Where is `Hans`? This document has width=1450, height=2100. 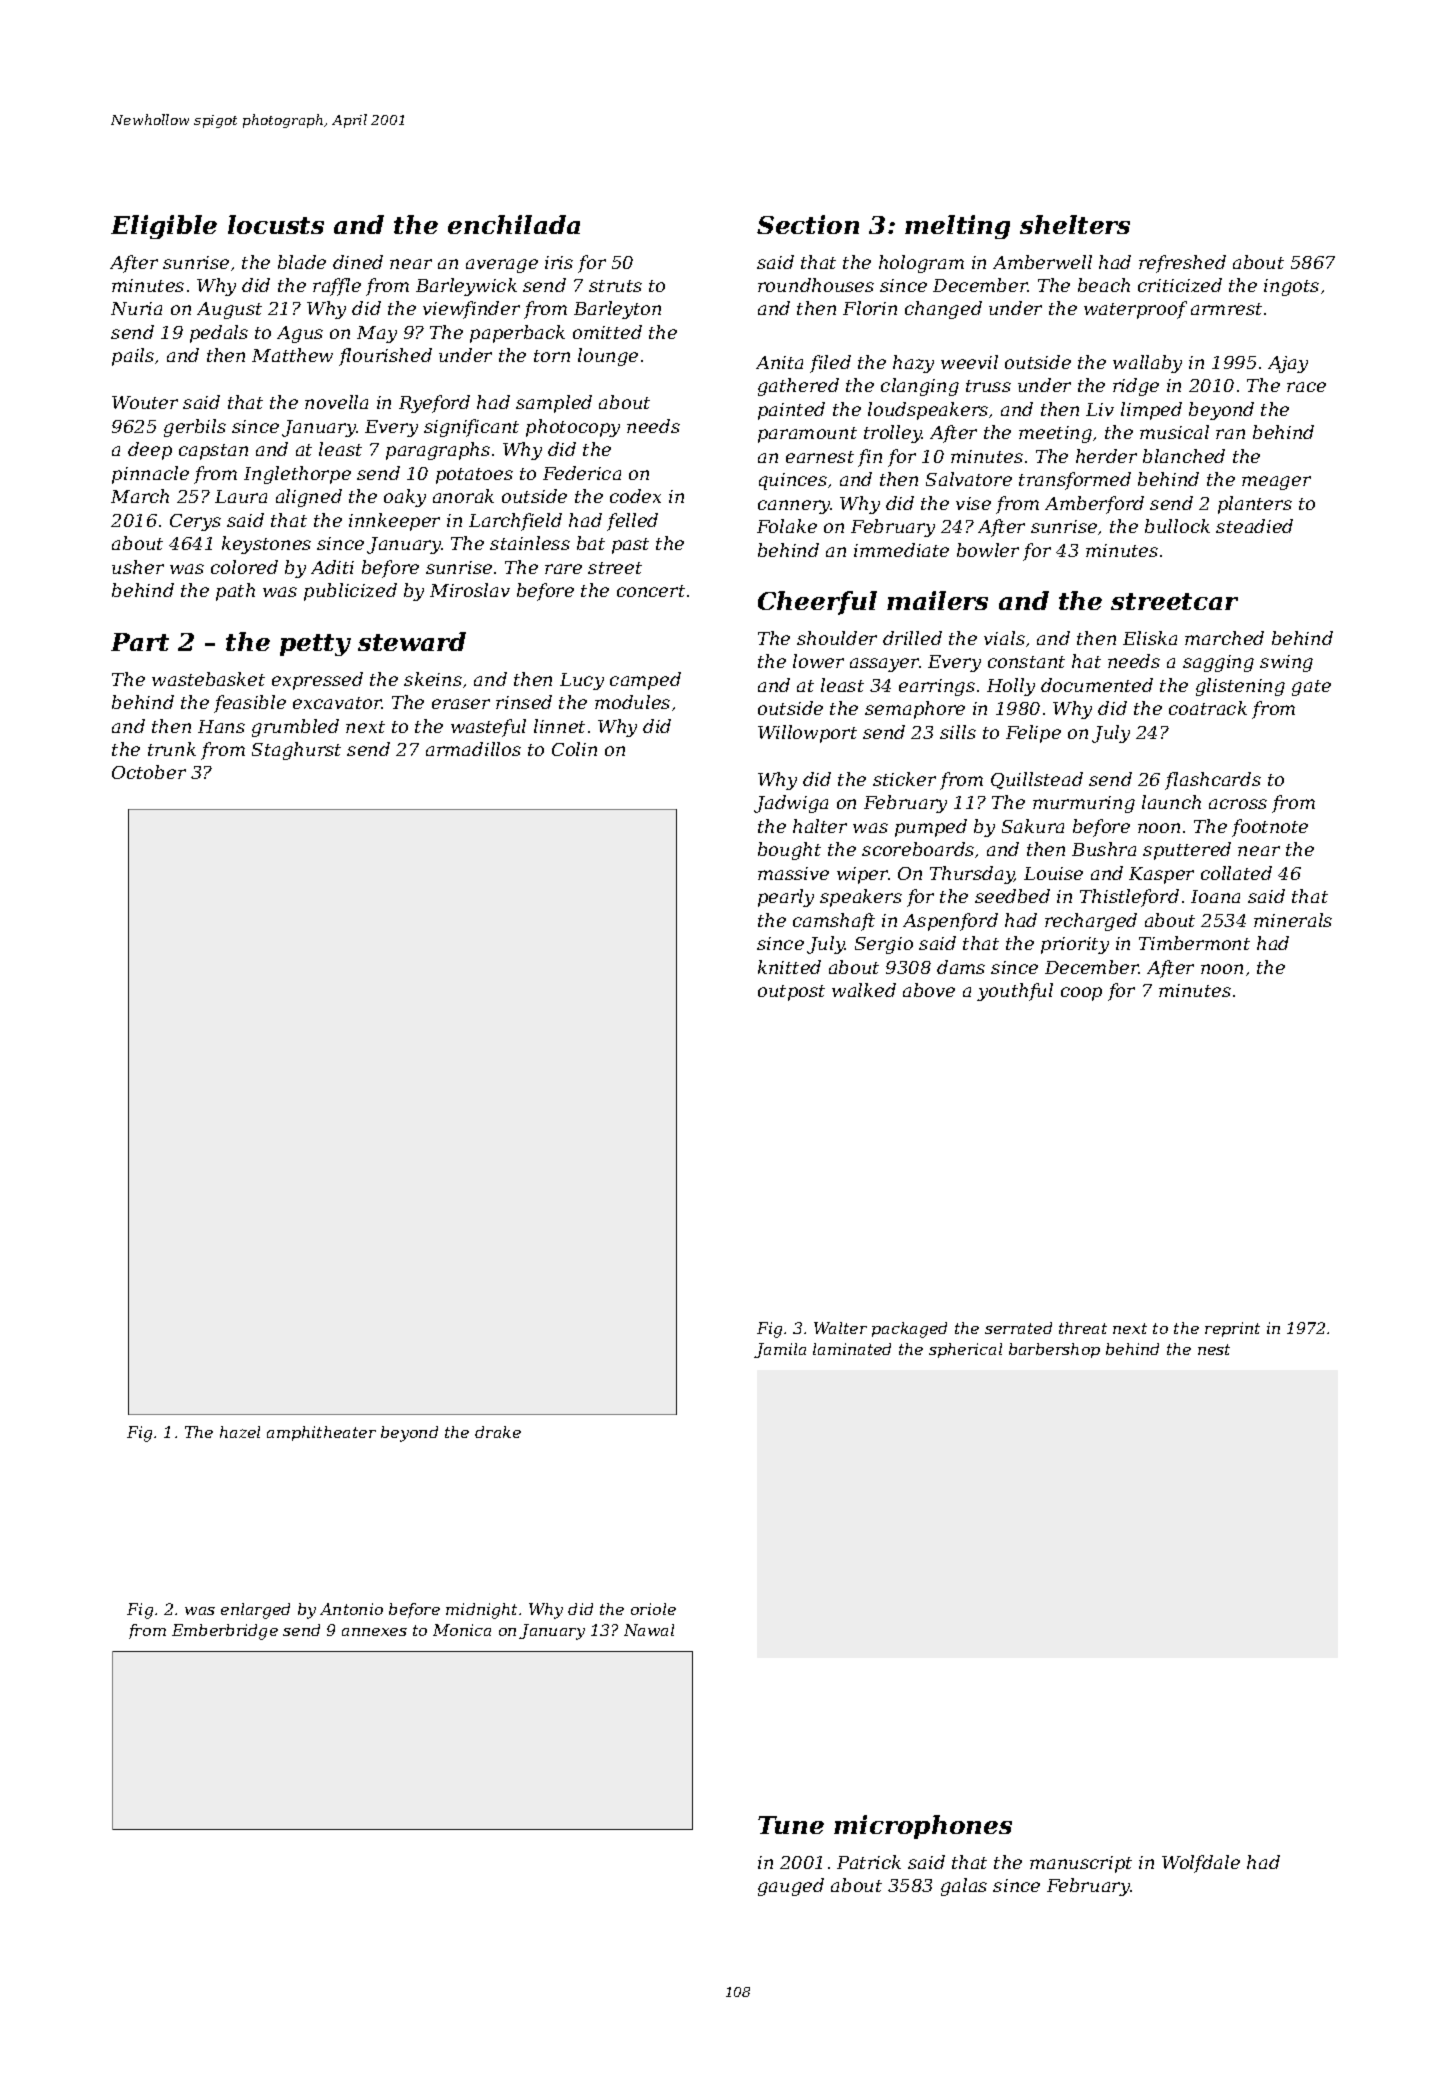 Hans is located at coordinates (221, 726).
